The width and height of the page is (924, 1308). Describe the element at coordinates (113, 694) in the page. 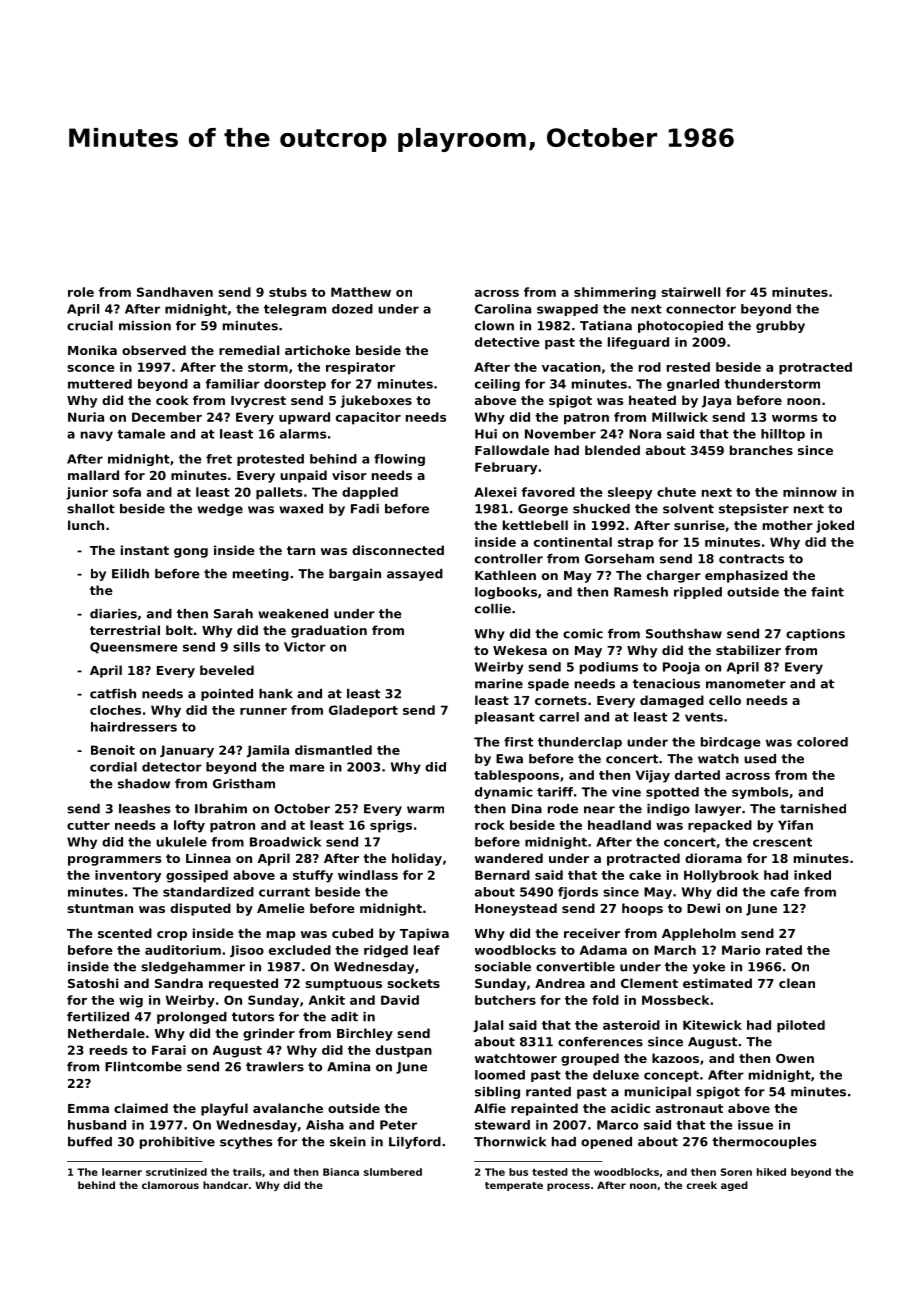

I see `catfish` at that location.
